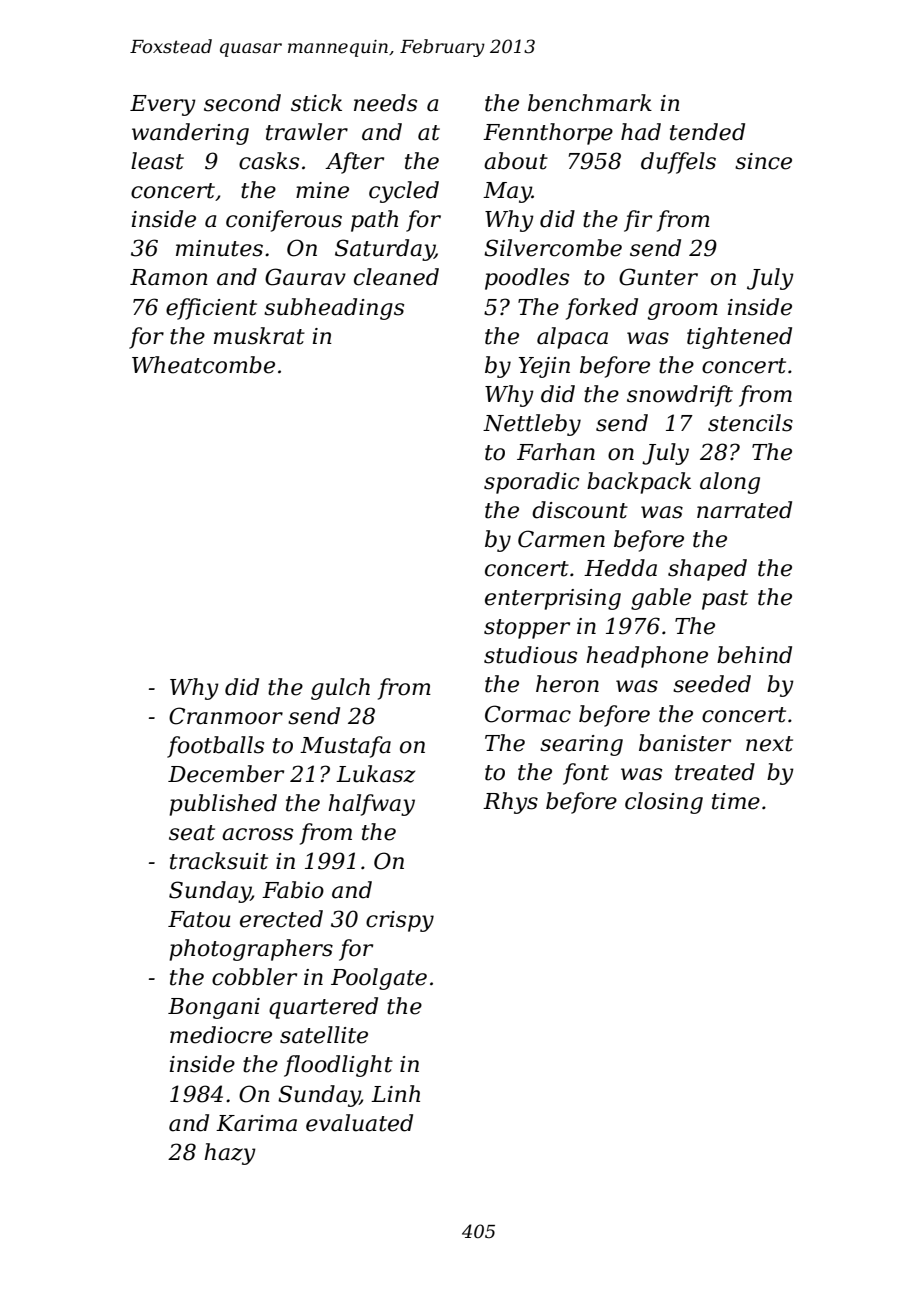 Image resolution: width=924 pixels, height=1311 pixels. What do you see at coordinates (203, 365) in the screenshot?
I see `Wheatcombe` at bounding box center [203, 365].
